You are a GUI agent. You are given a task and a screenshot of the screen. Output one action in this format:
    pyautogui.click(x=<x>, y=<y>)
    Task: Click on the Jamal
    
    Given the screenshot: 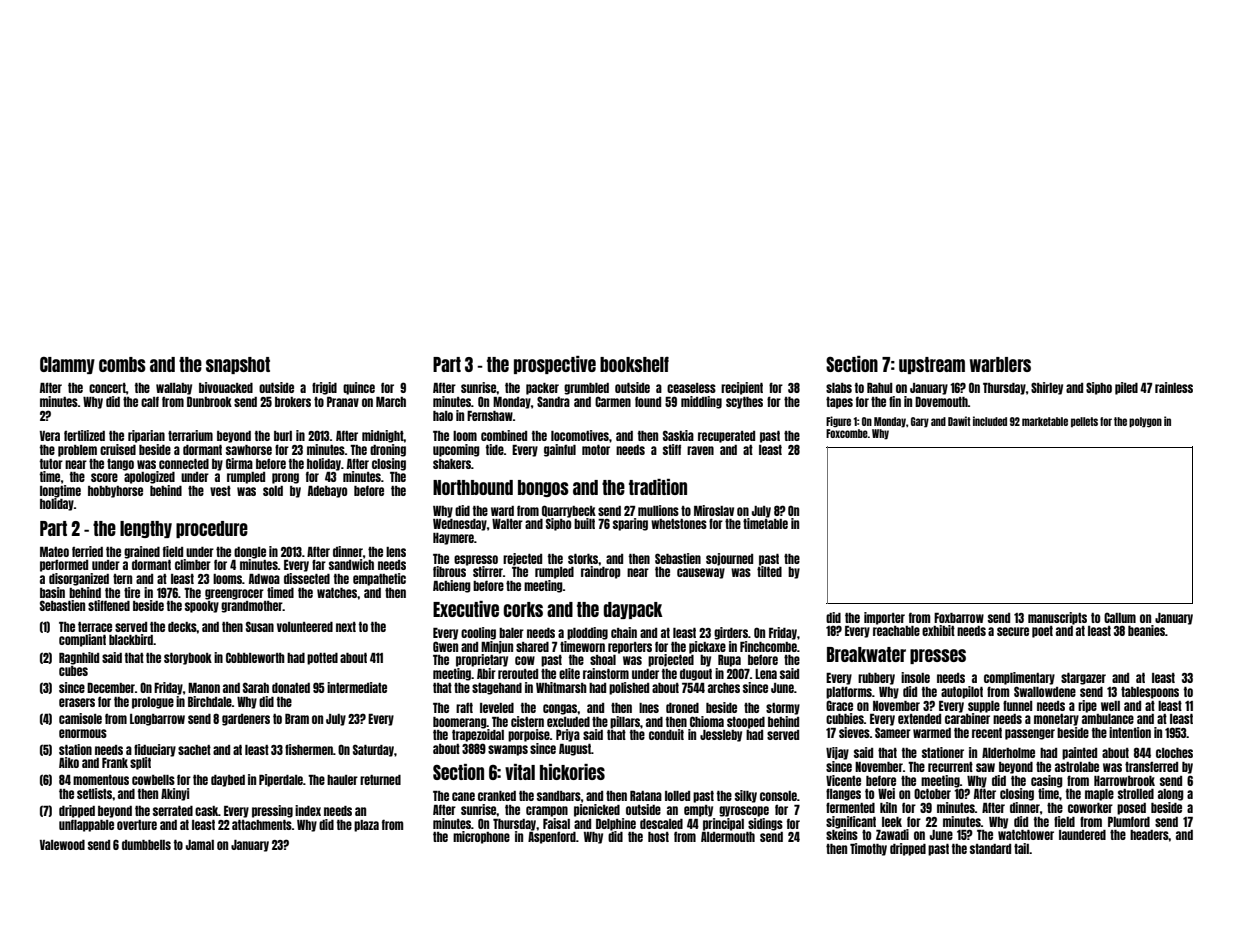 What is the action you would take?
    pyautogui.click(x=200, y=845)
